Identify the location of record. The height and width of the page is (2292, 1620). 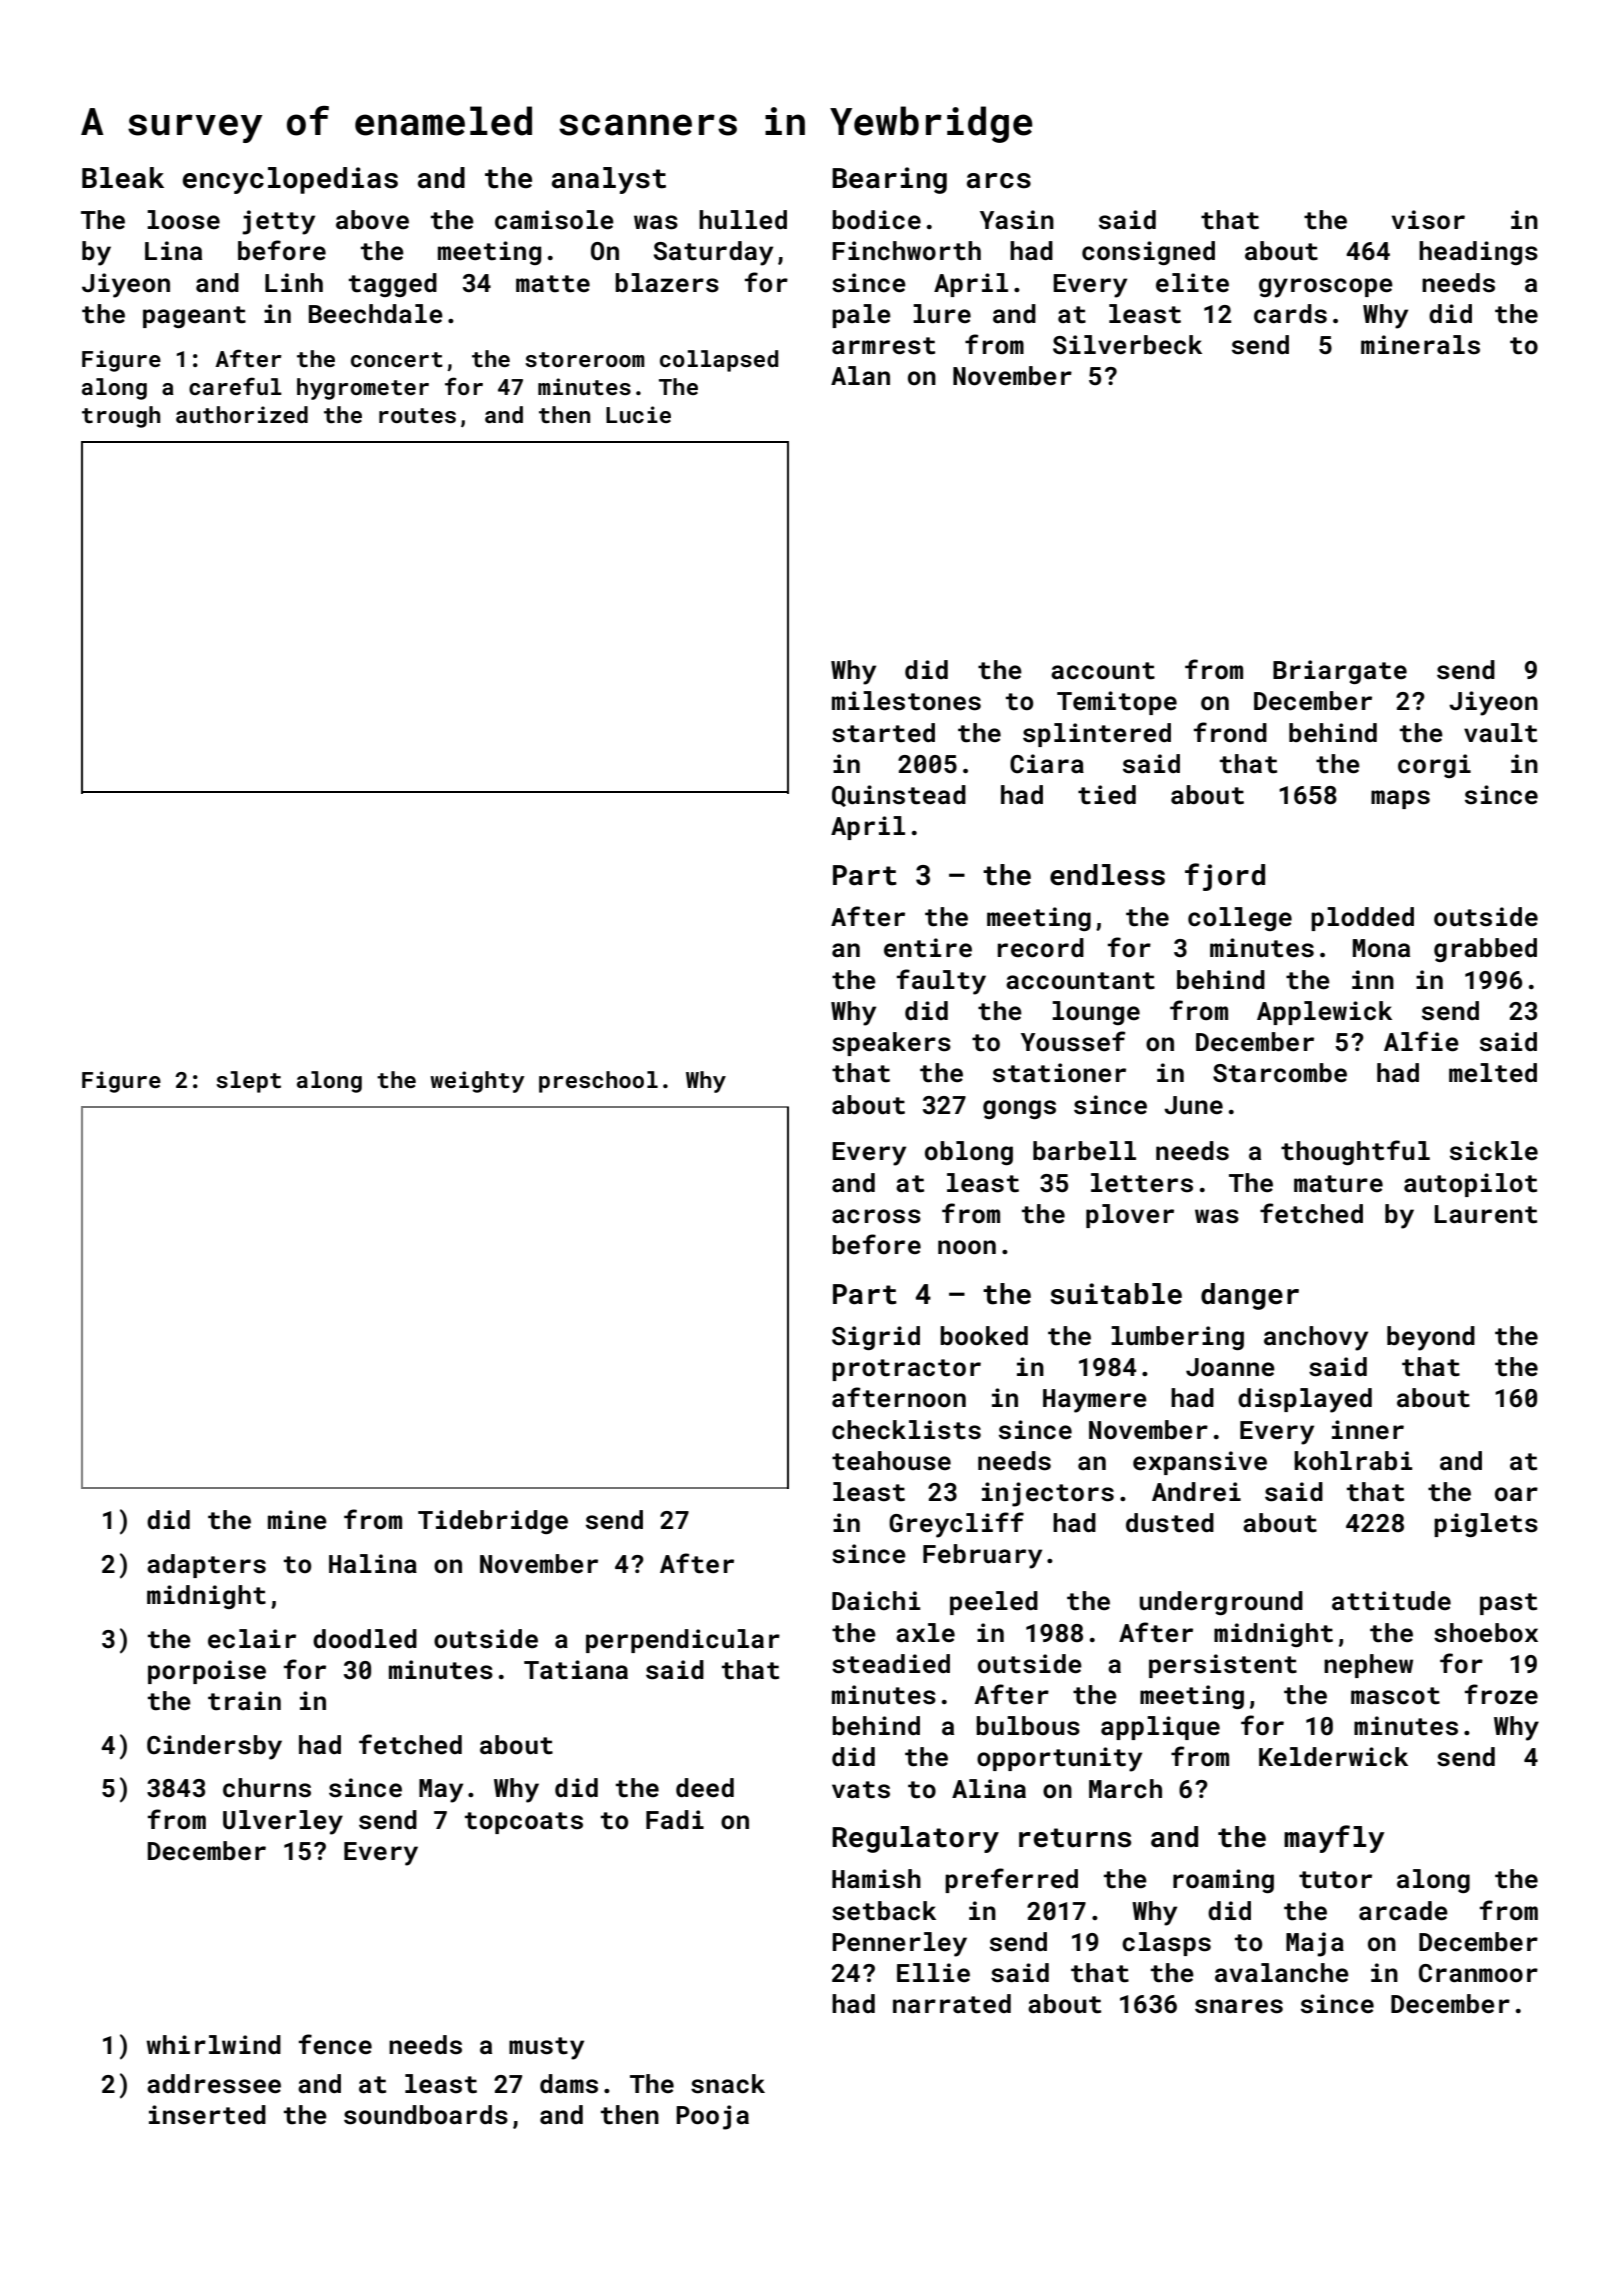
(1041, 948).
